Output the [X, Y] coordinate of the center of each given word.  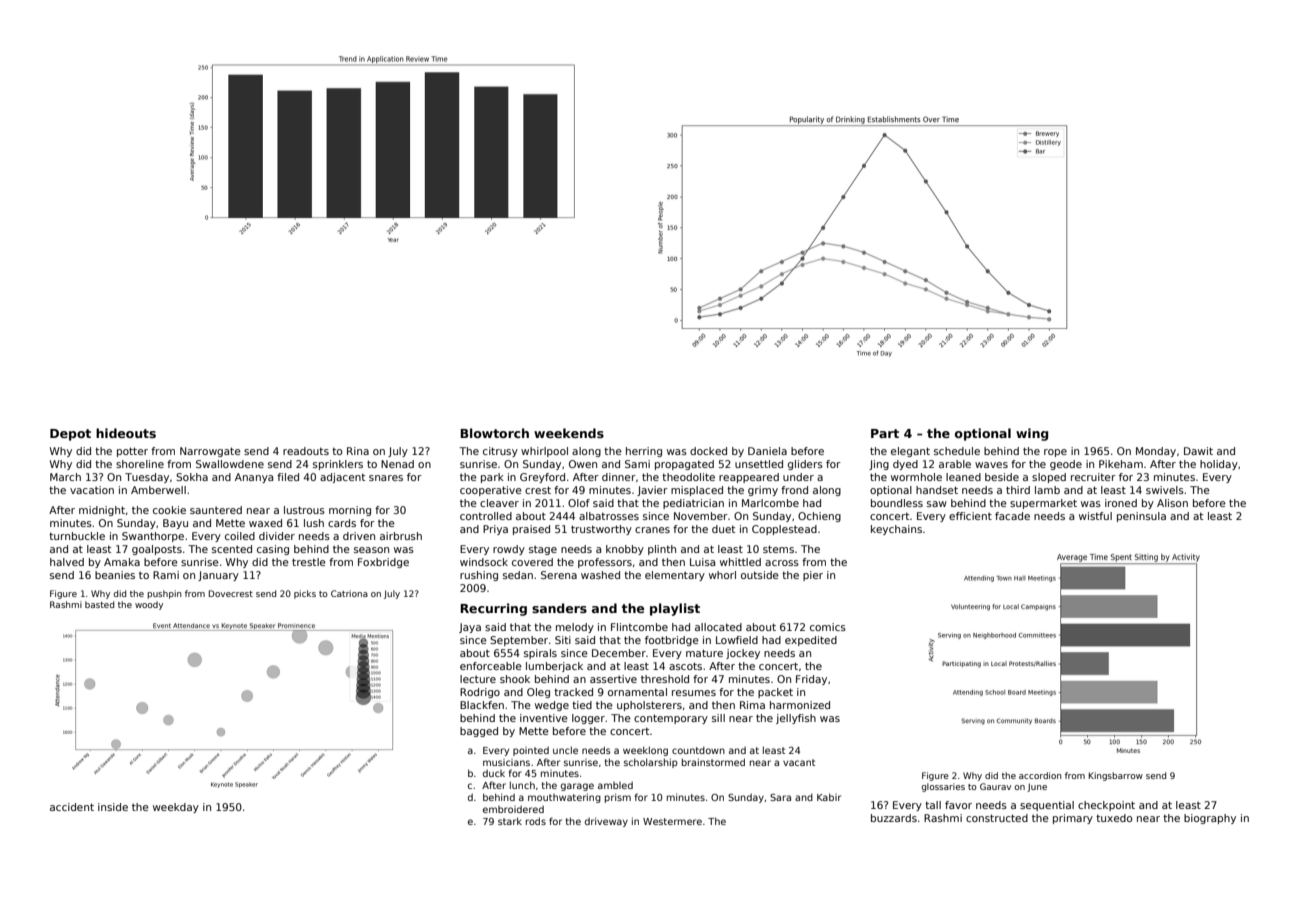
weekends [569, 433]
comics [828, 627]
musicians [506, 762]
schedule [957, 451]
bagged [479, 732]
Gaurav [995, 786]
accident [72, 807]
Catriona [349, 593]
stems [778, 549]
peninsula [1141, 517]
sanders [559, 608]
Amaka [122, 562]
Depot [70, 435]
